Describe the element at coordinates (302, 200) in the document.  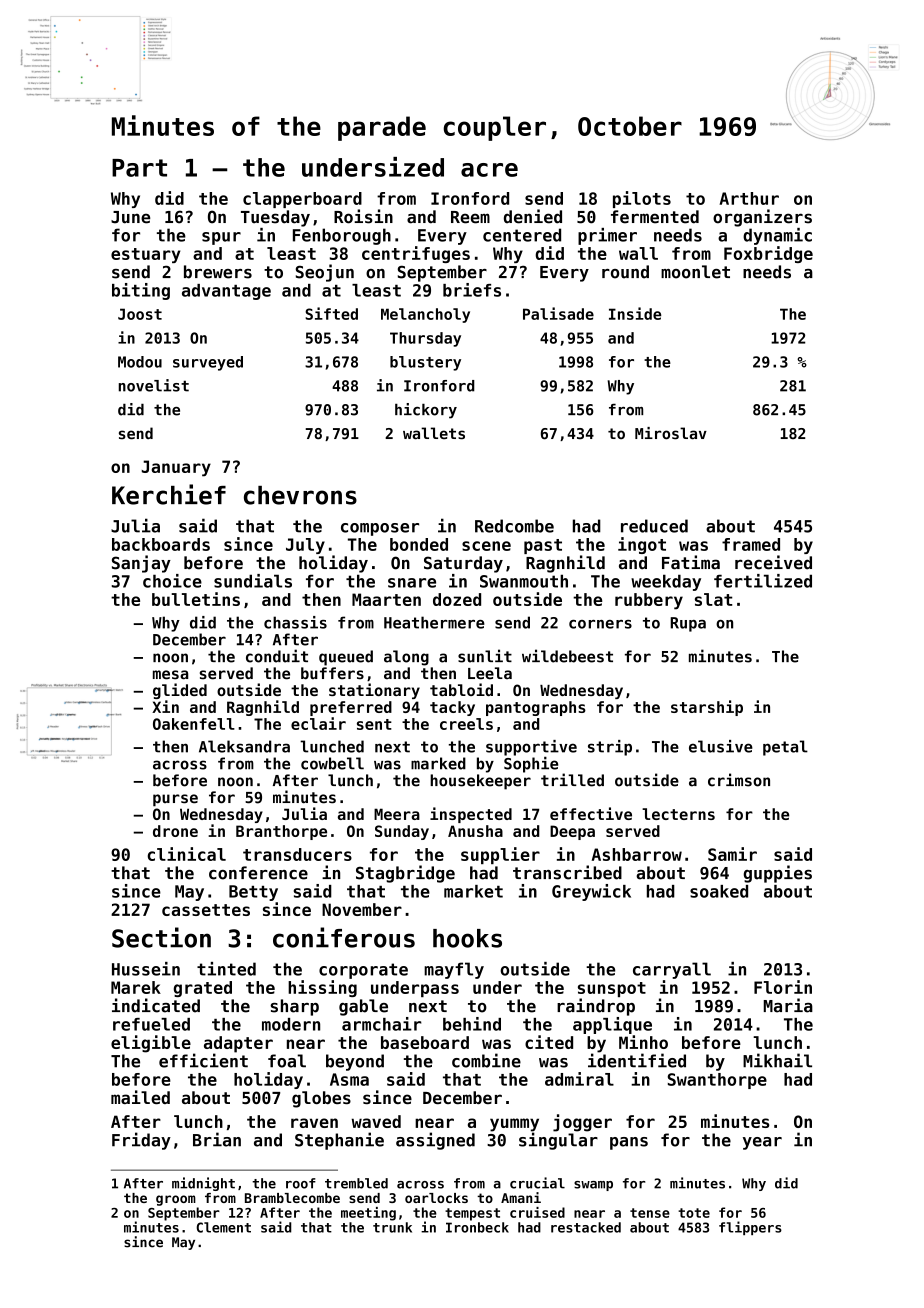
I see `clapperboard` at that location.
